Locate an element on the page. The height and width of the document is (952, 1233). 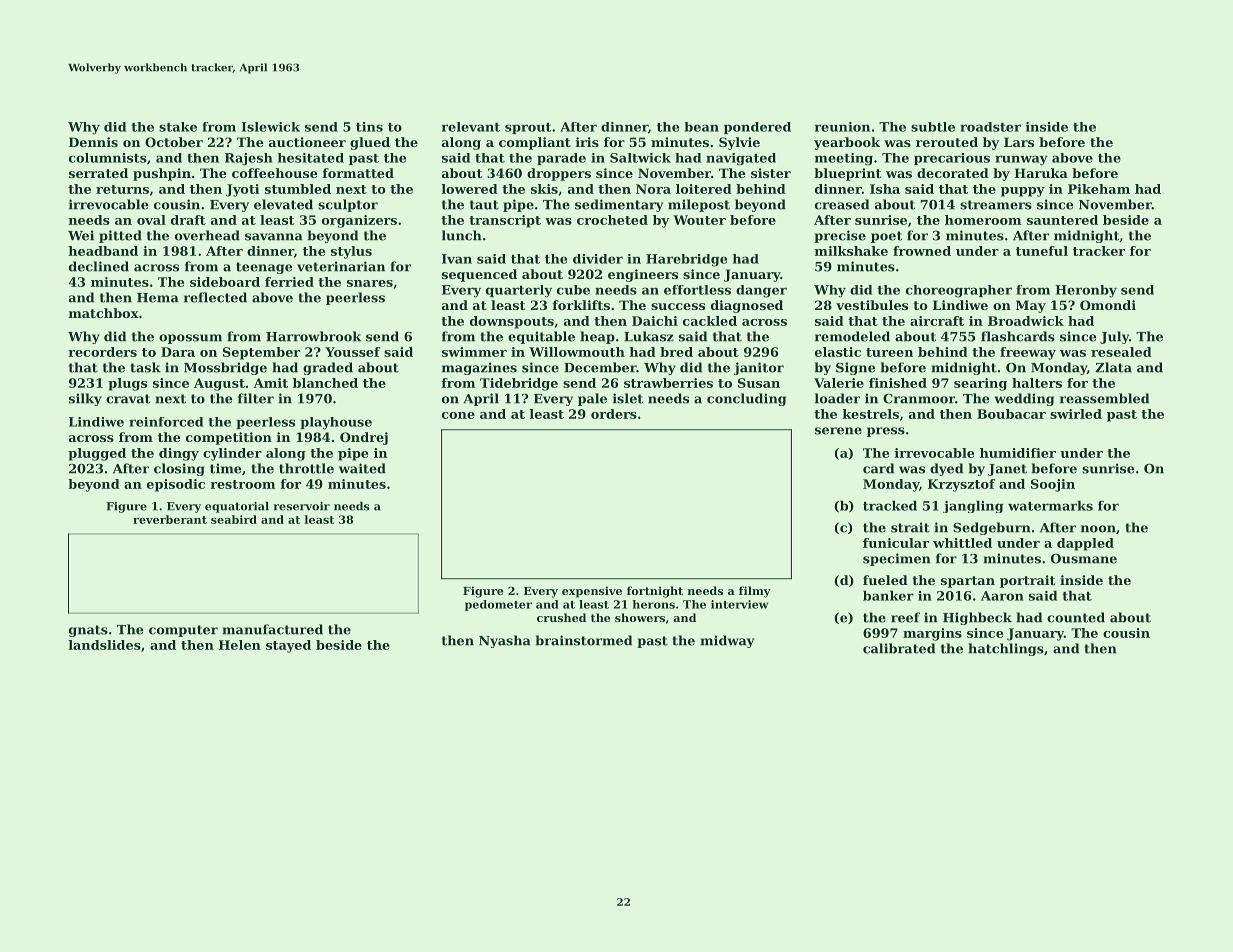
Willowmouth is located at coordinates (577, 352).
